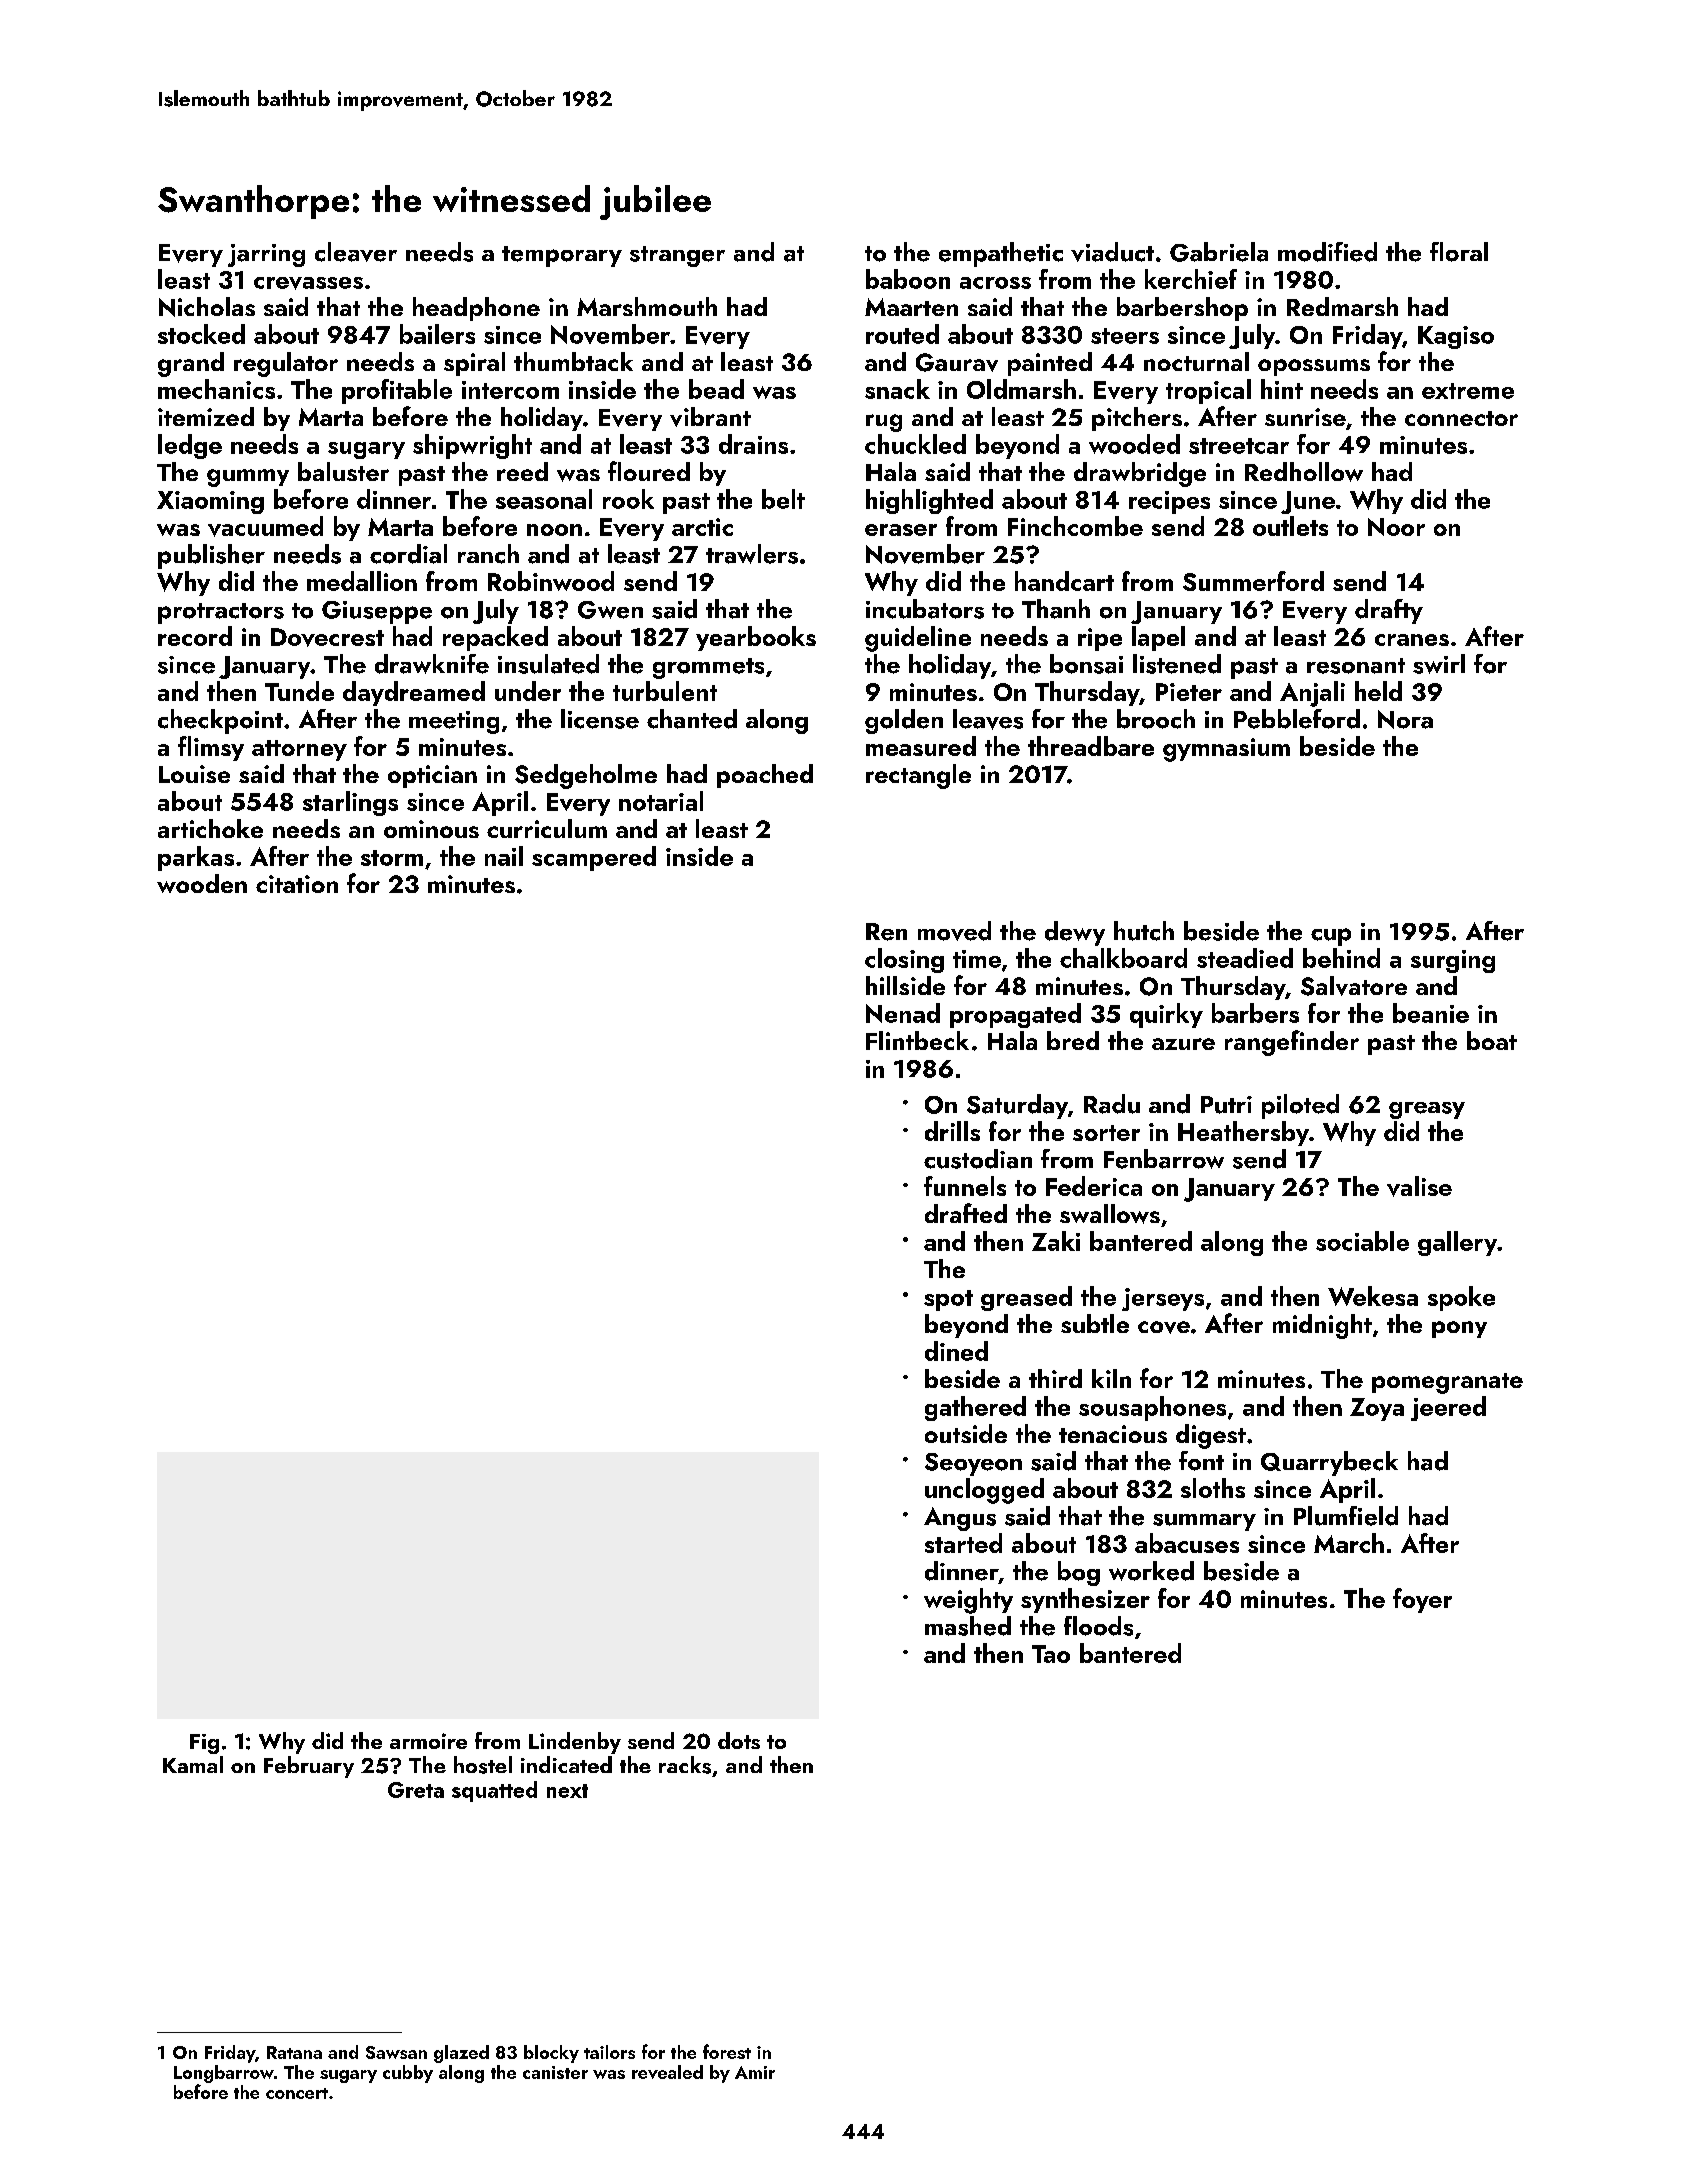 This document has height=2178, width=1683. I want to click on across, so click(995, 283).
